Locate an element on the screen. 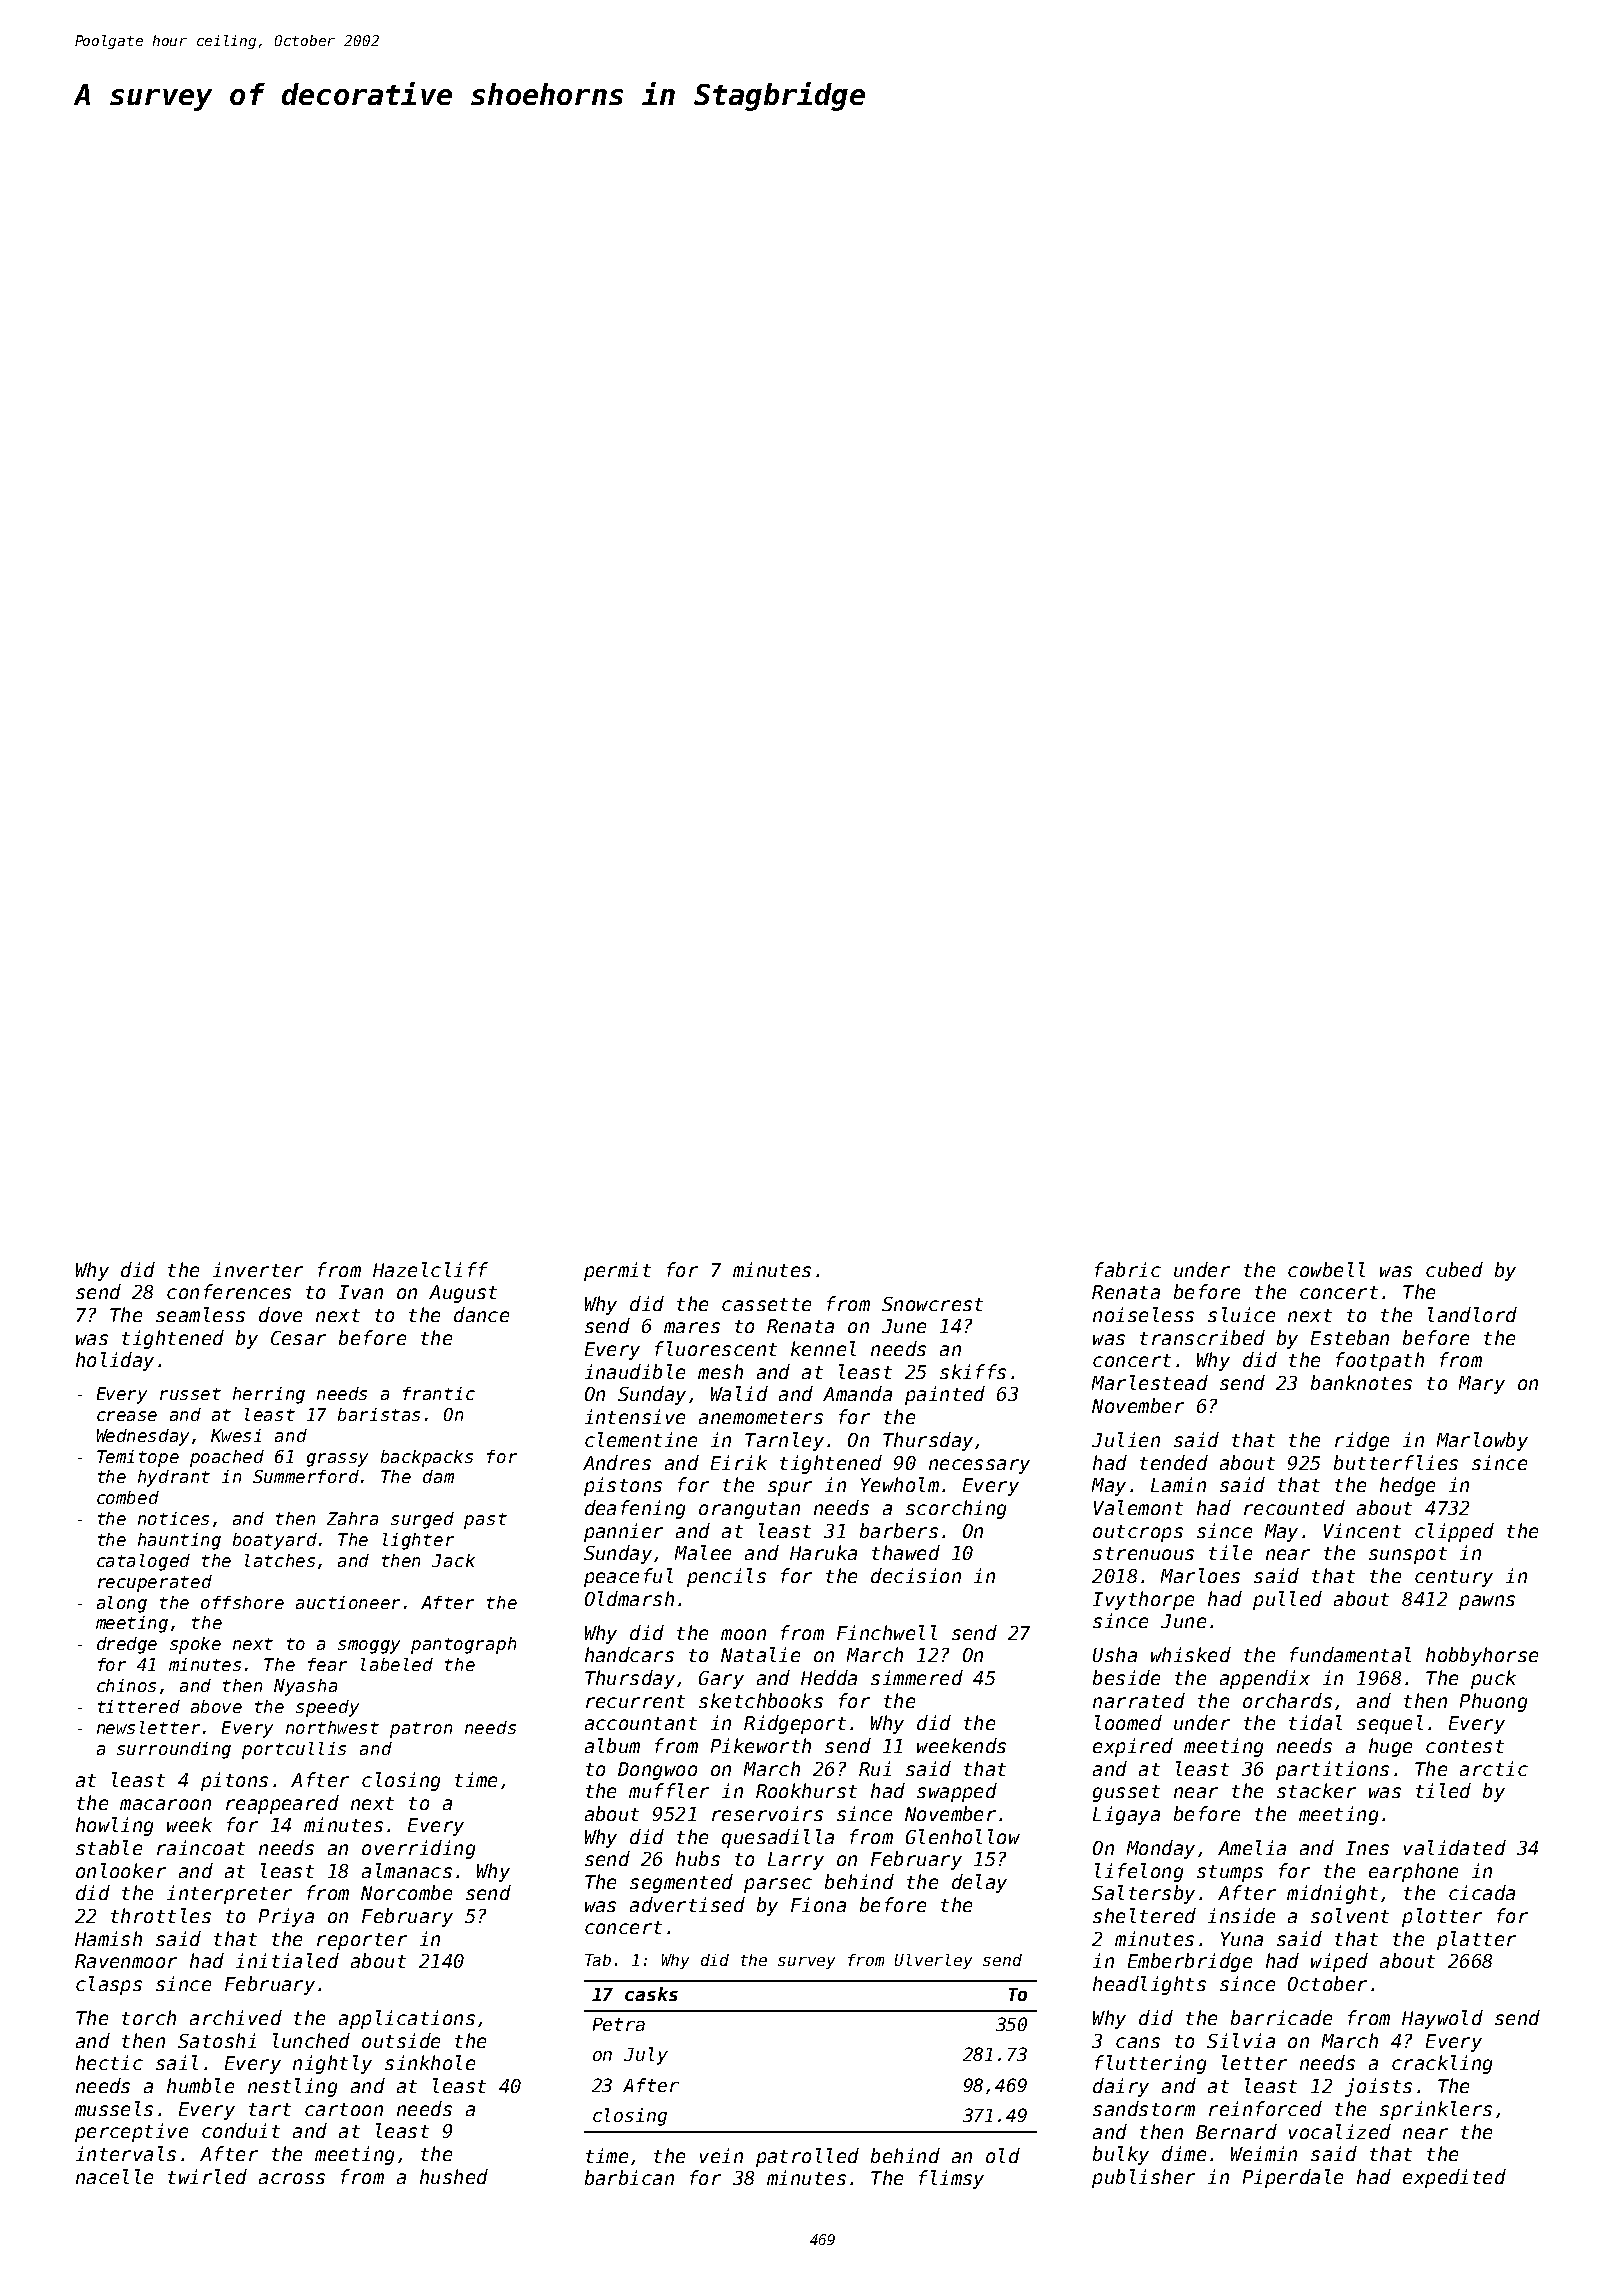  partitions is located at coordinates (1332, 1770).
